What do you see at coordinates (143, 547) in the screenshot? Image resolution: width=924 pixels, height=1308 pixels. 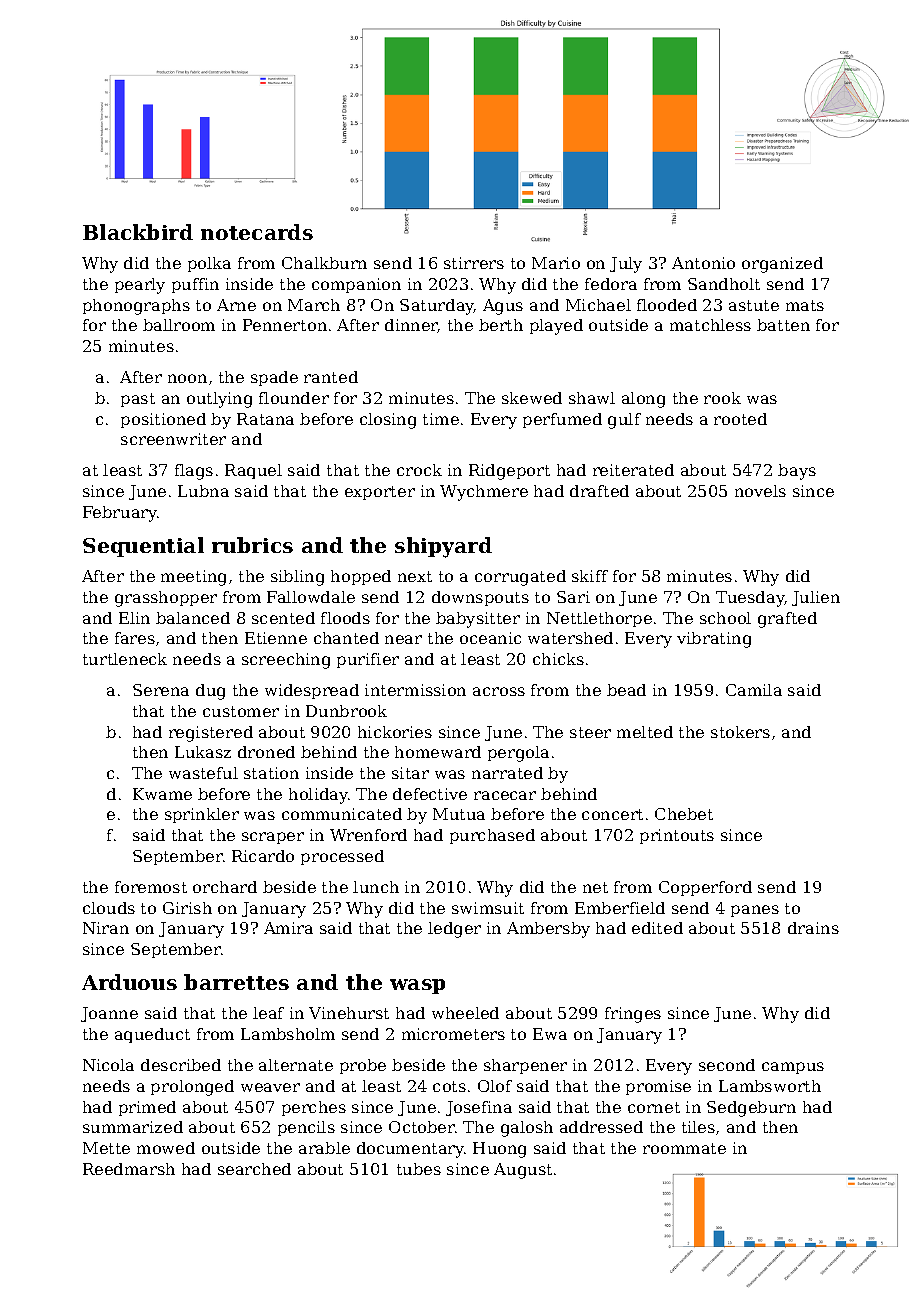 I see `Sequential` at bounding box center [143, 547].
